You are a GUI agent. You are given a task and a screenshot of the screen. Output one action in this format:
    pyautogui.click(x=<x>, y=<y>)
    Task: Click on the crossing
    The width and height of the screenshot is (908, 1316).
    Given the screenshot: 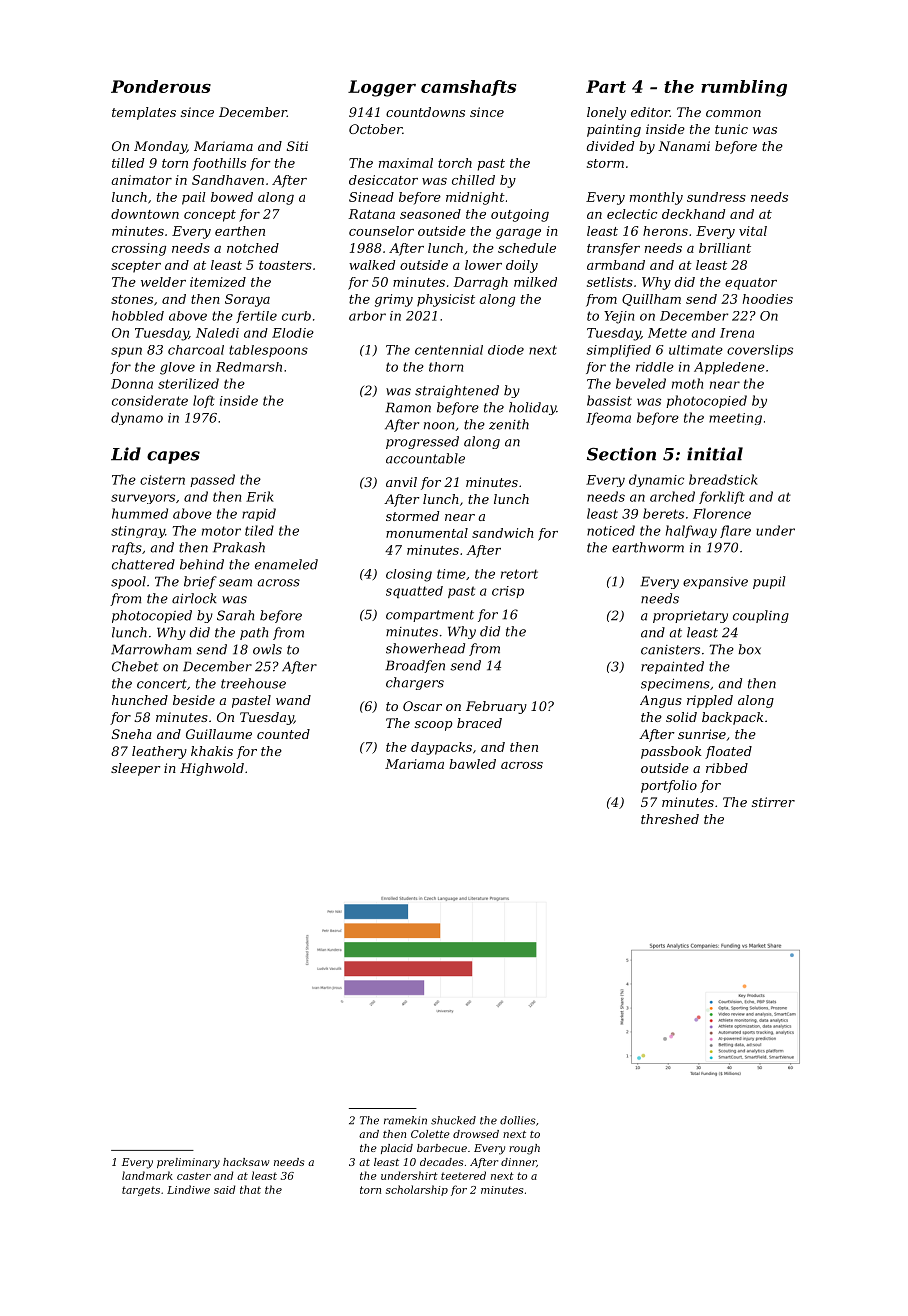 What is the action you would take?
    pyautogui.click(x=139, y=249)
